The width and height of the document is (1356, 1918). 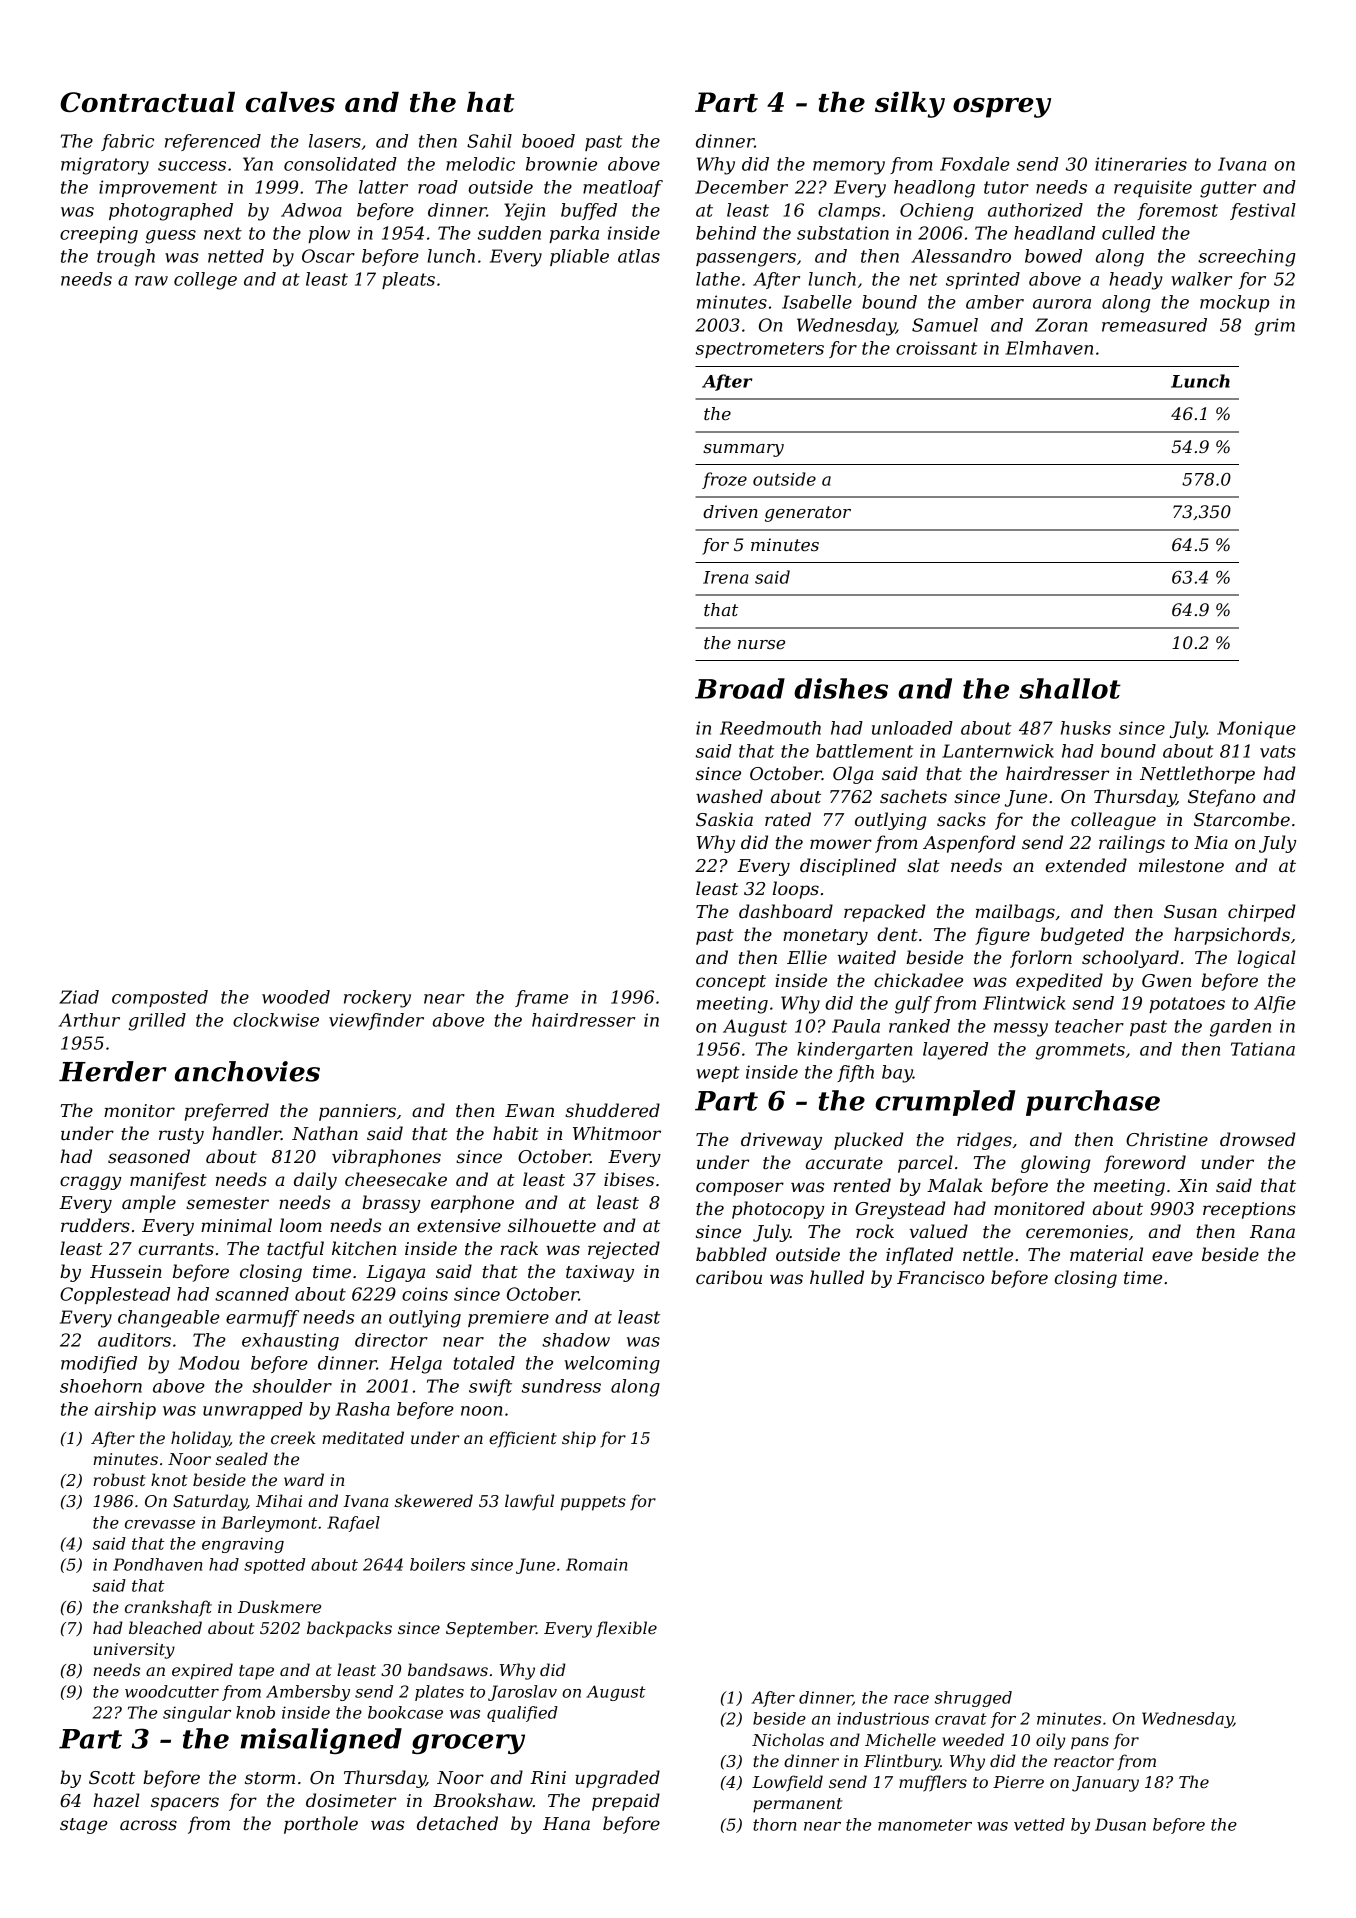 What do you see at coordinates (837, 1277) in the document?
I see `hulled` at bounding box center [837, 1277].
